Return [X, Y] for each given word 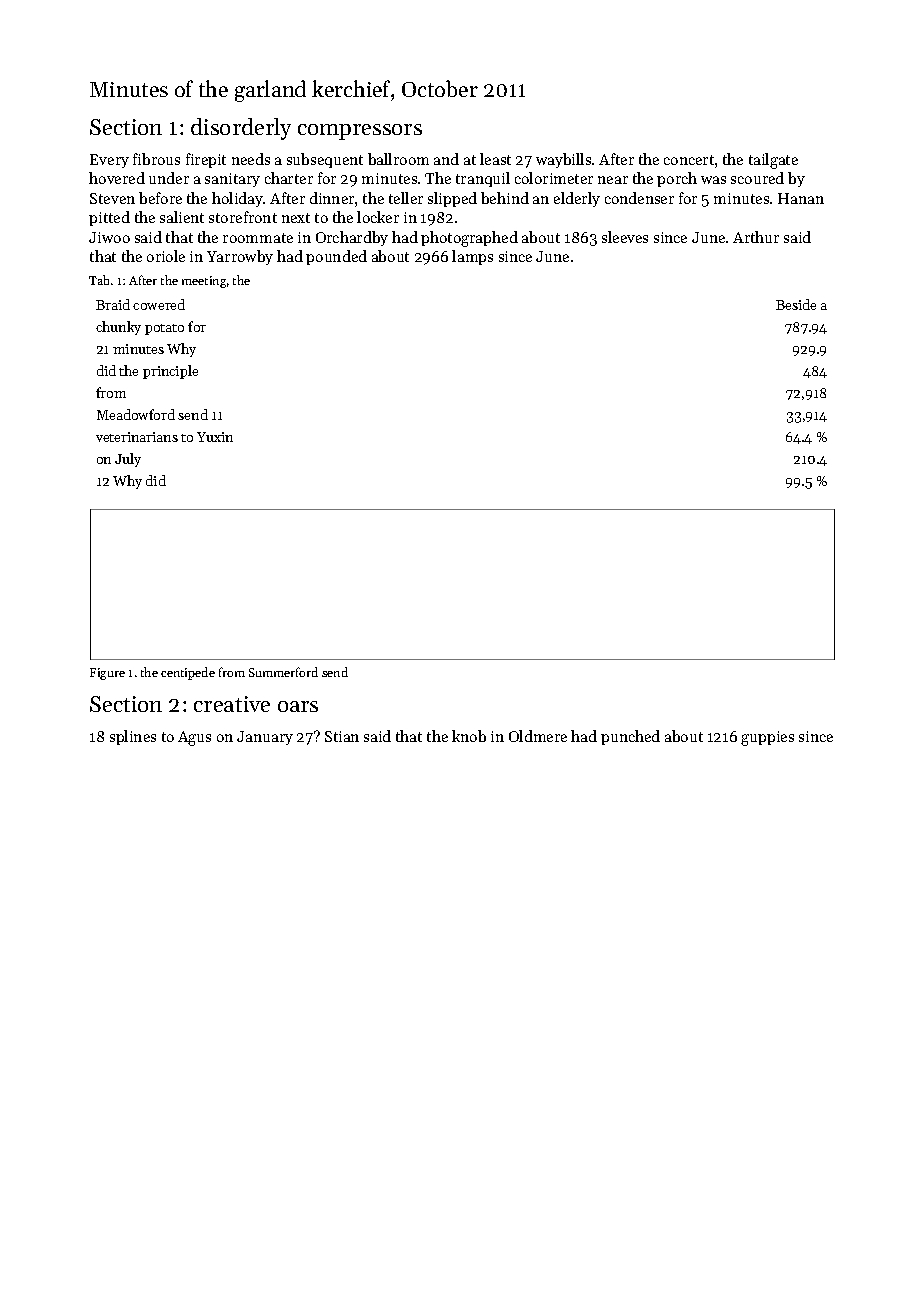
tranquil [483, 179]
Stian [342, 736]
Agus [194, 738]
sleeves [625, 237]
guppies [767, 738]
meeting [204, 282]
